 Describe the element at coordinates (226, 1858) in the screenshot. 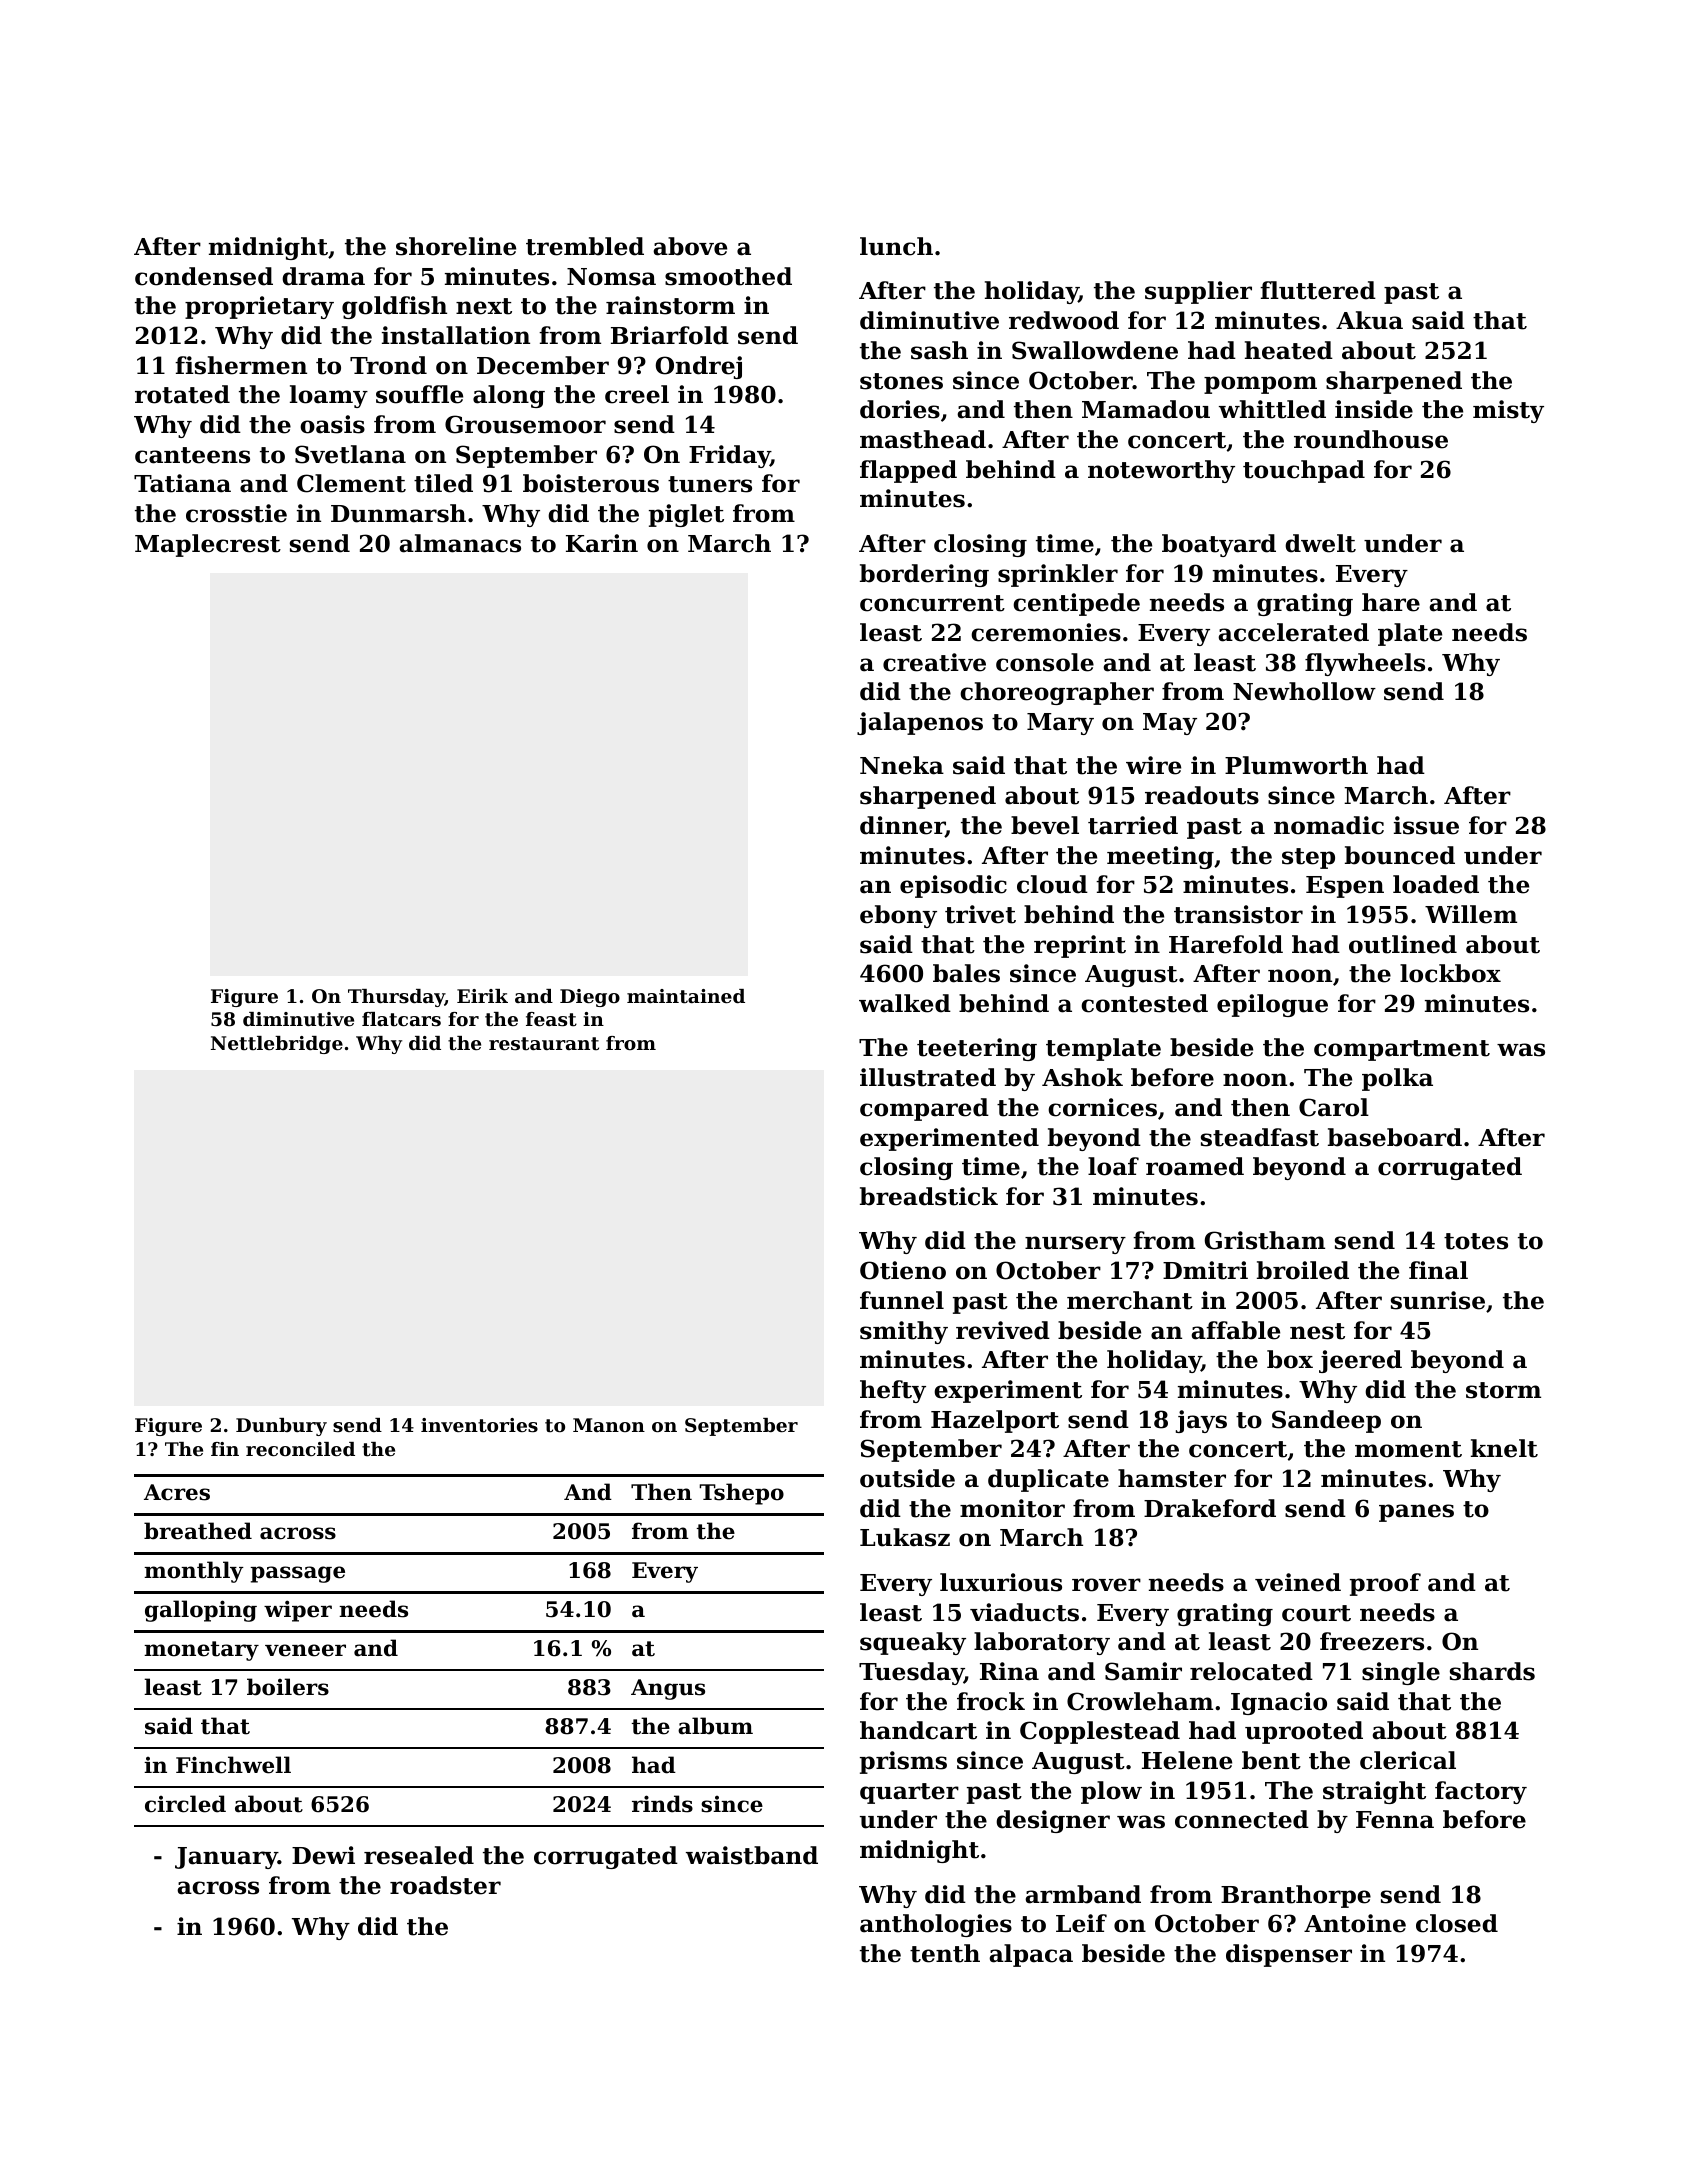

I see `January` at that location.
